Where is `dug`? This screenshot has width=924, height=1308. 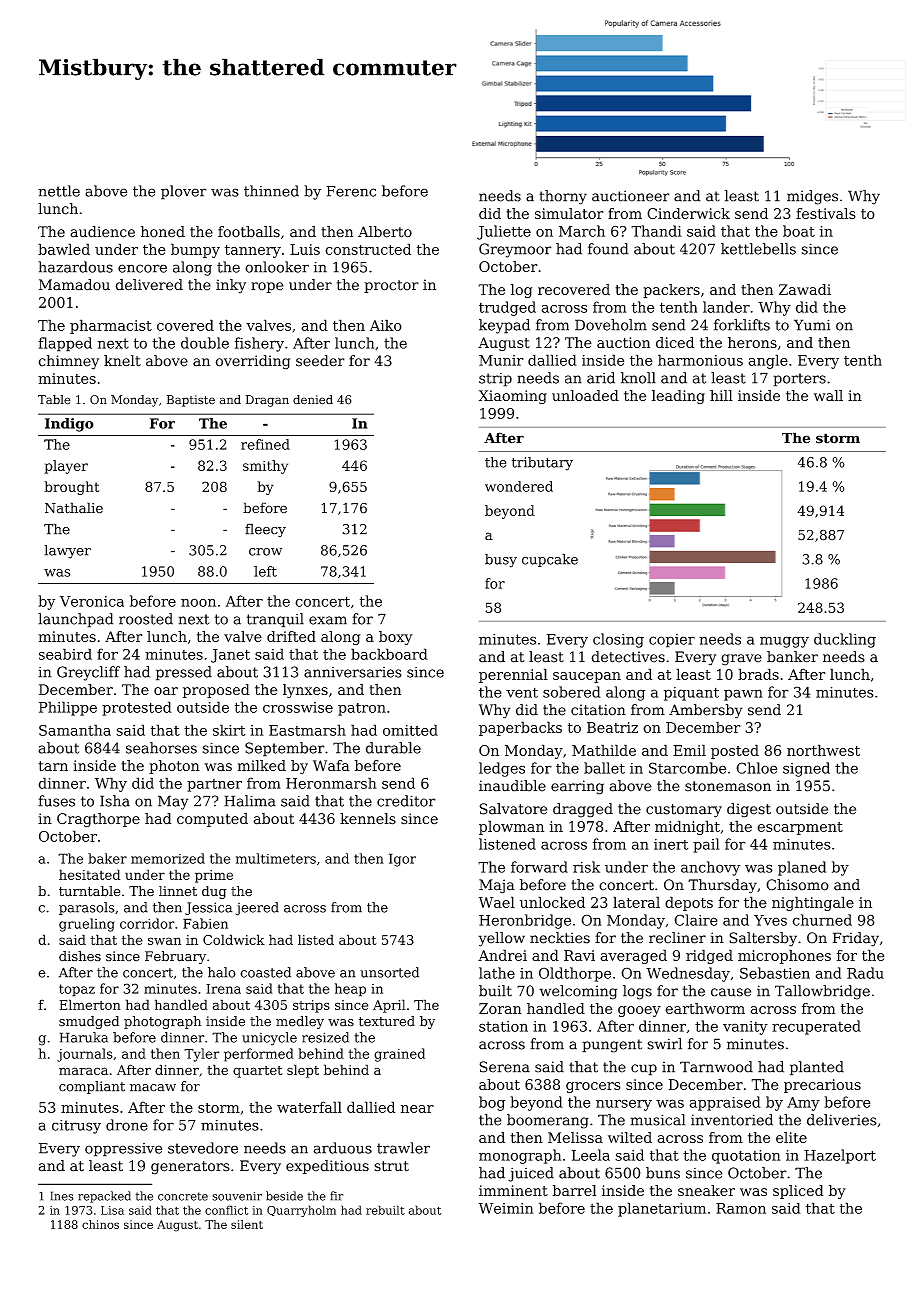 dug is located at coordinates (214, 892).
